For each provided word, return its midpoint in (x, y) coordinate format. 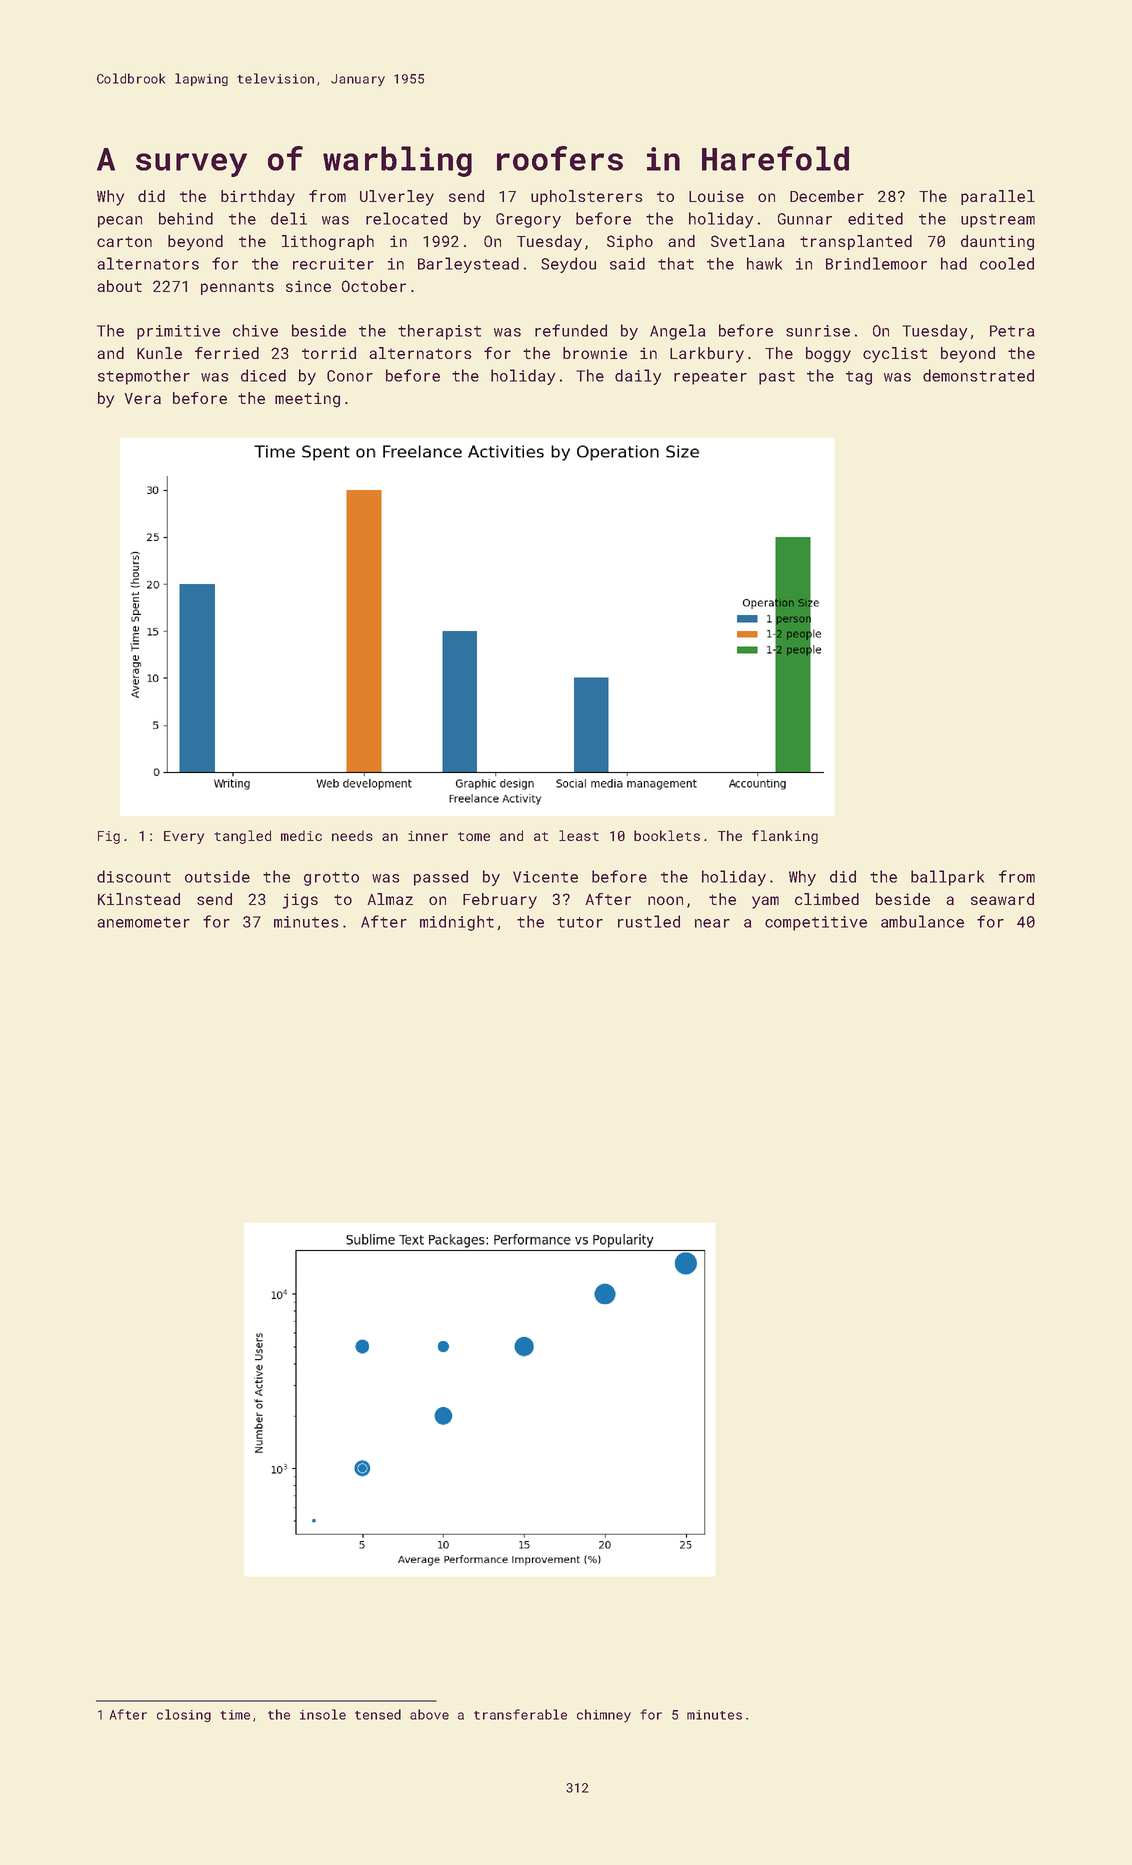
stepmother (144, 377)
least (579, 835)
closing (184, 1716)
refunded (571, 330)
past (777, 378)
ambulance (922, 921)
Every (184, 837)
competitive (816, 923)
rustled (649, 921)
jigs (300, 901)
